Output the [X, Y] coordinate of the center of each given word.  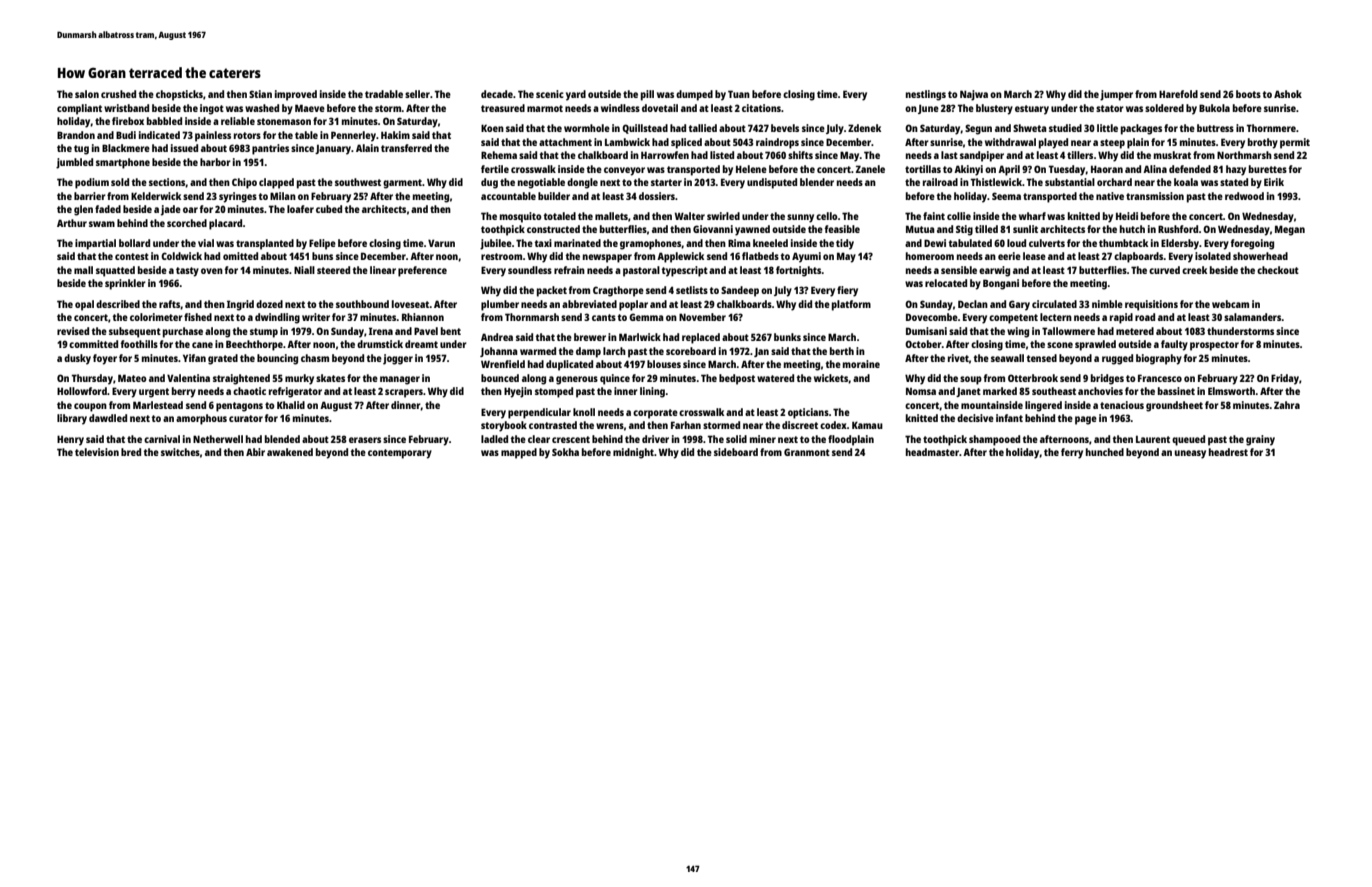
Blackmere [126, 148]
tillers [1080, 155]
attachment [565, 142]
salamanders [1252, 317]
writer [316, 317]
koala [1186, 182]
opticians [808, 413]
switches [180, 452]
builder [554, 196]
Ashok [1288, 94]
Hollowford [82, 391]
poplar [633, 305]
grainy [1260, 440]
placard [226, 224]
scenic [550, 94]
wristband [126, 108]
